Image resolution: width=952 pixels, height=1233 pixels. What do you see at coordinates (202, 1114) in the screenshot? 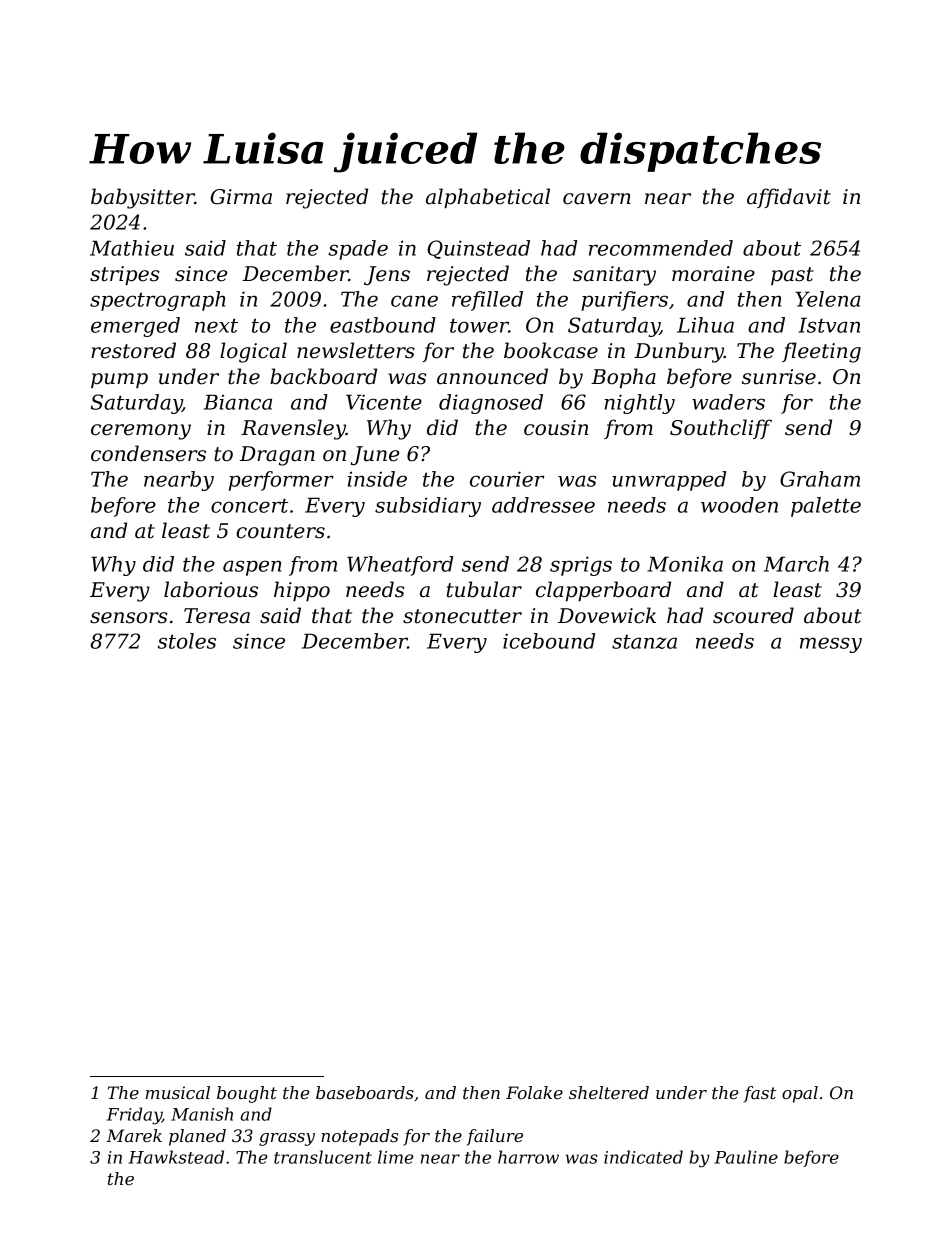
I see `Manish` at bounding box center [202, 1114].
